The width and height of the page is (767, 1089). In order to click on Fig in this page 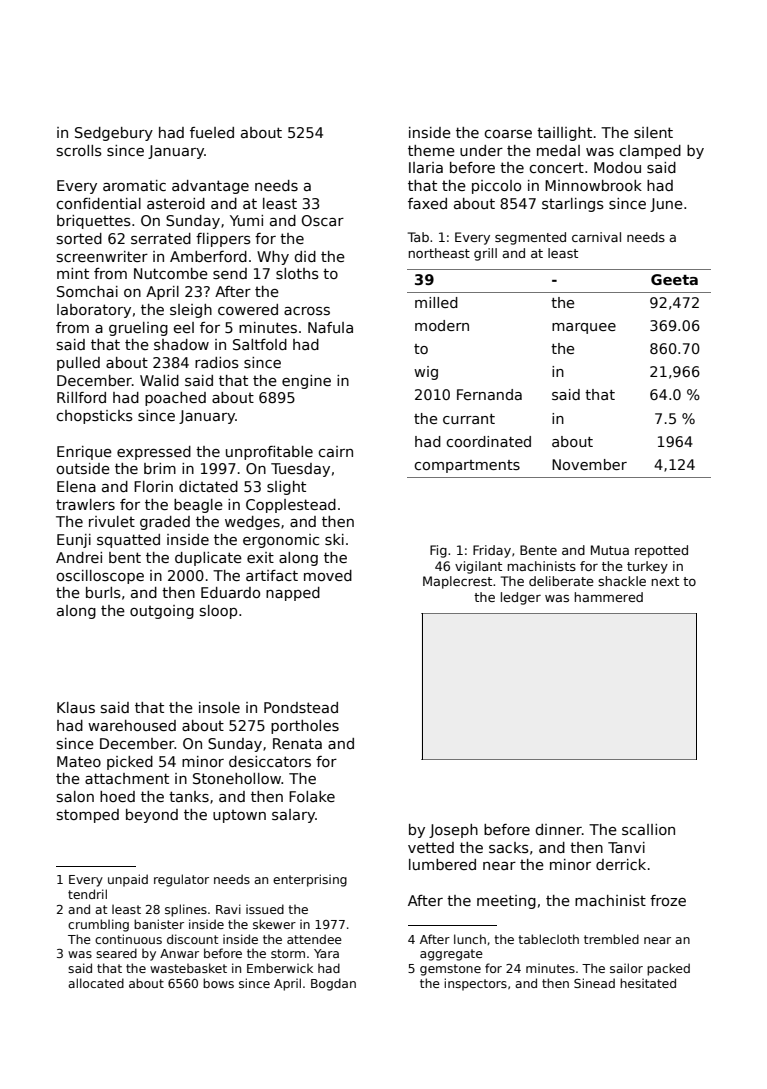, I will do `click(438, 551)`.
